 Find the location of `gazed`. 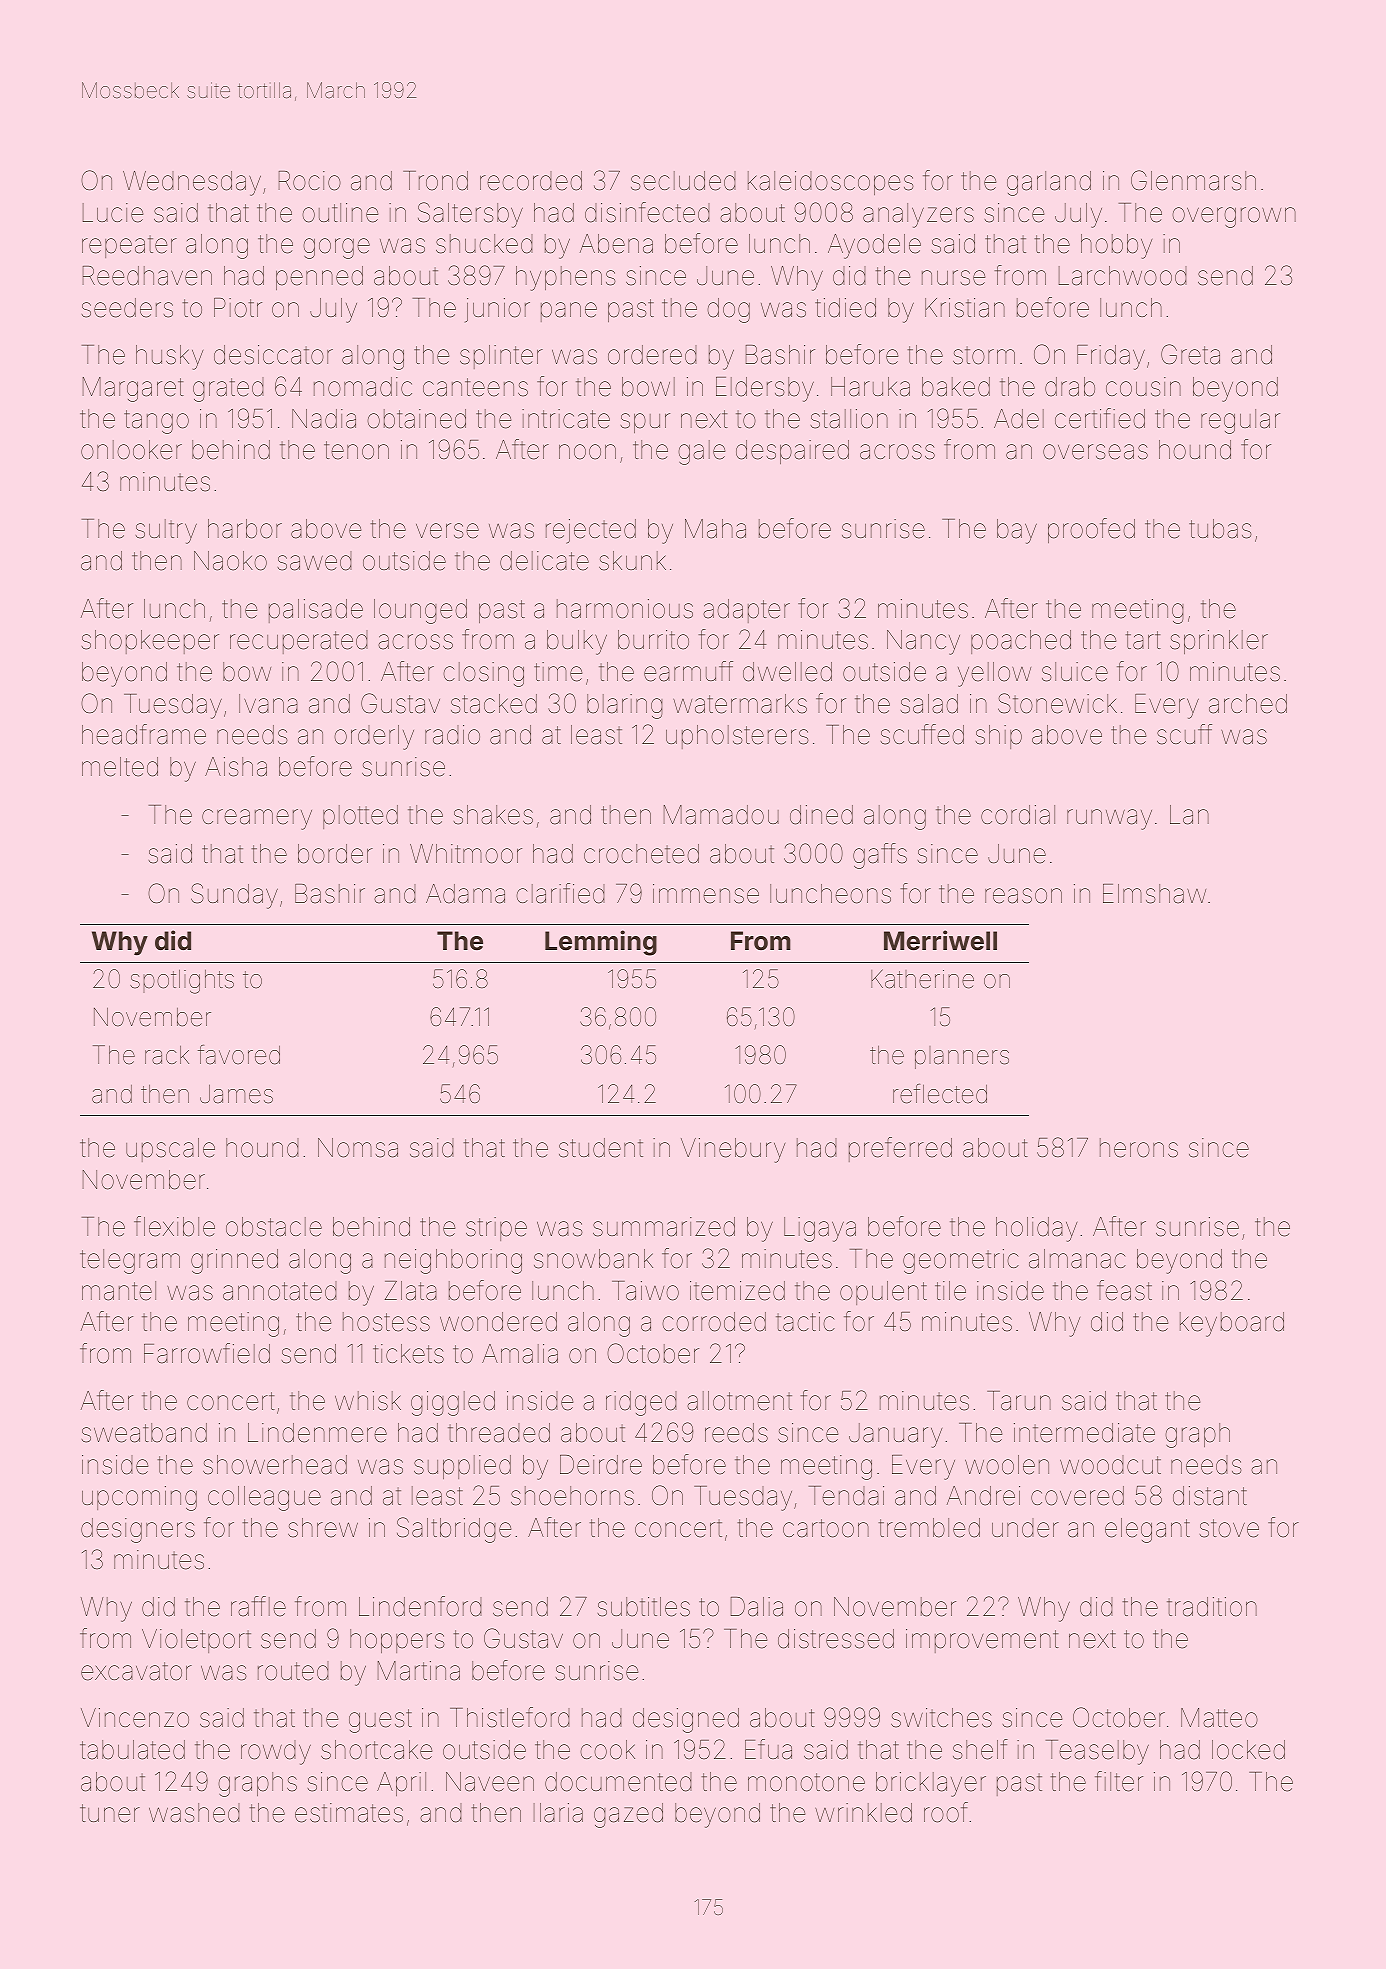

gazed is located at coordinates (628, 1815).
